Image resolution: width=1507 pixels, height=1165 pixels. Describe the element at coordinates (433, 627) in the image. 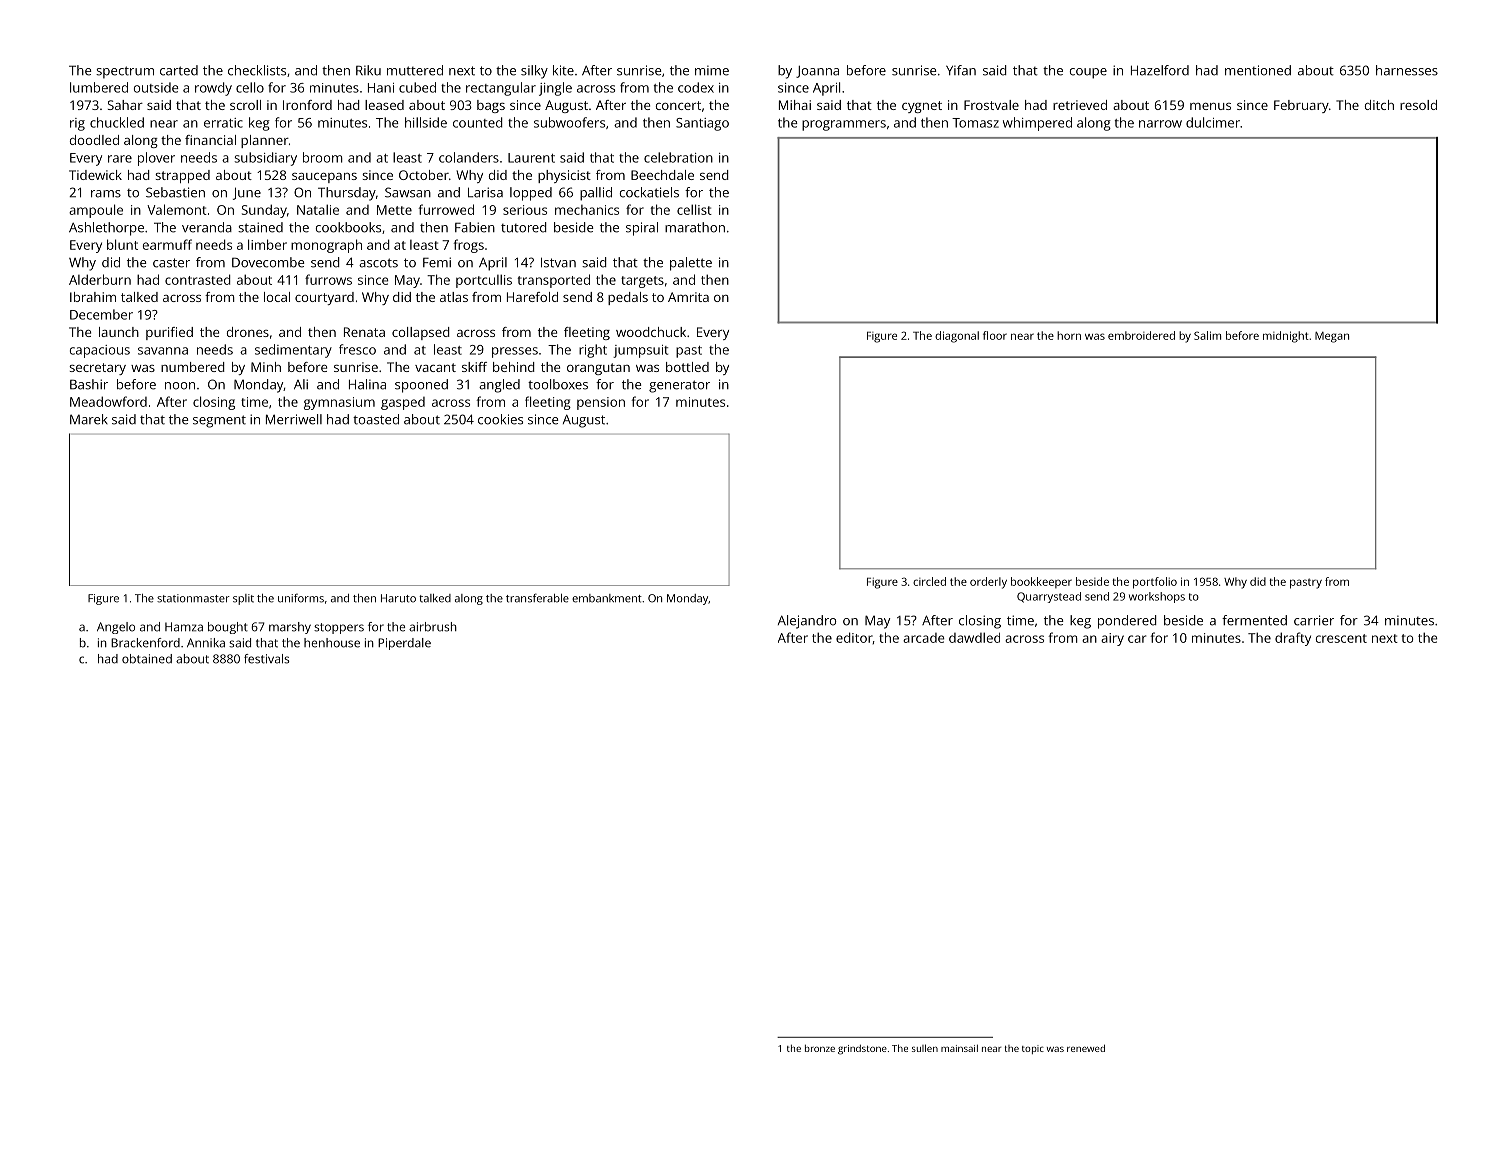

I see `airbrush` at that location.
